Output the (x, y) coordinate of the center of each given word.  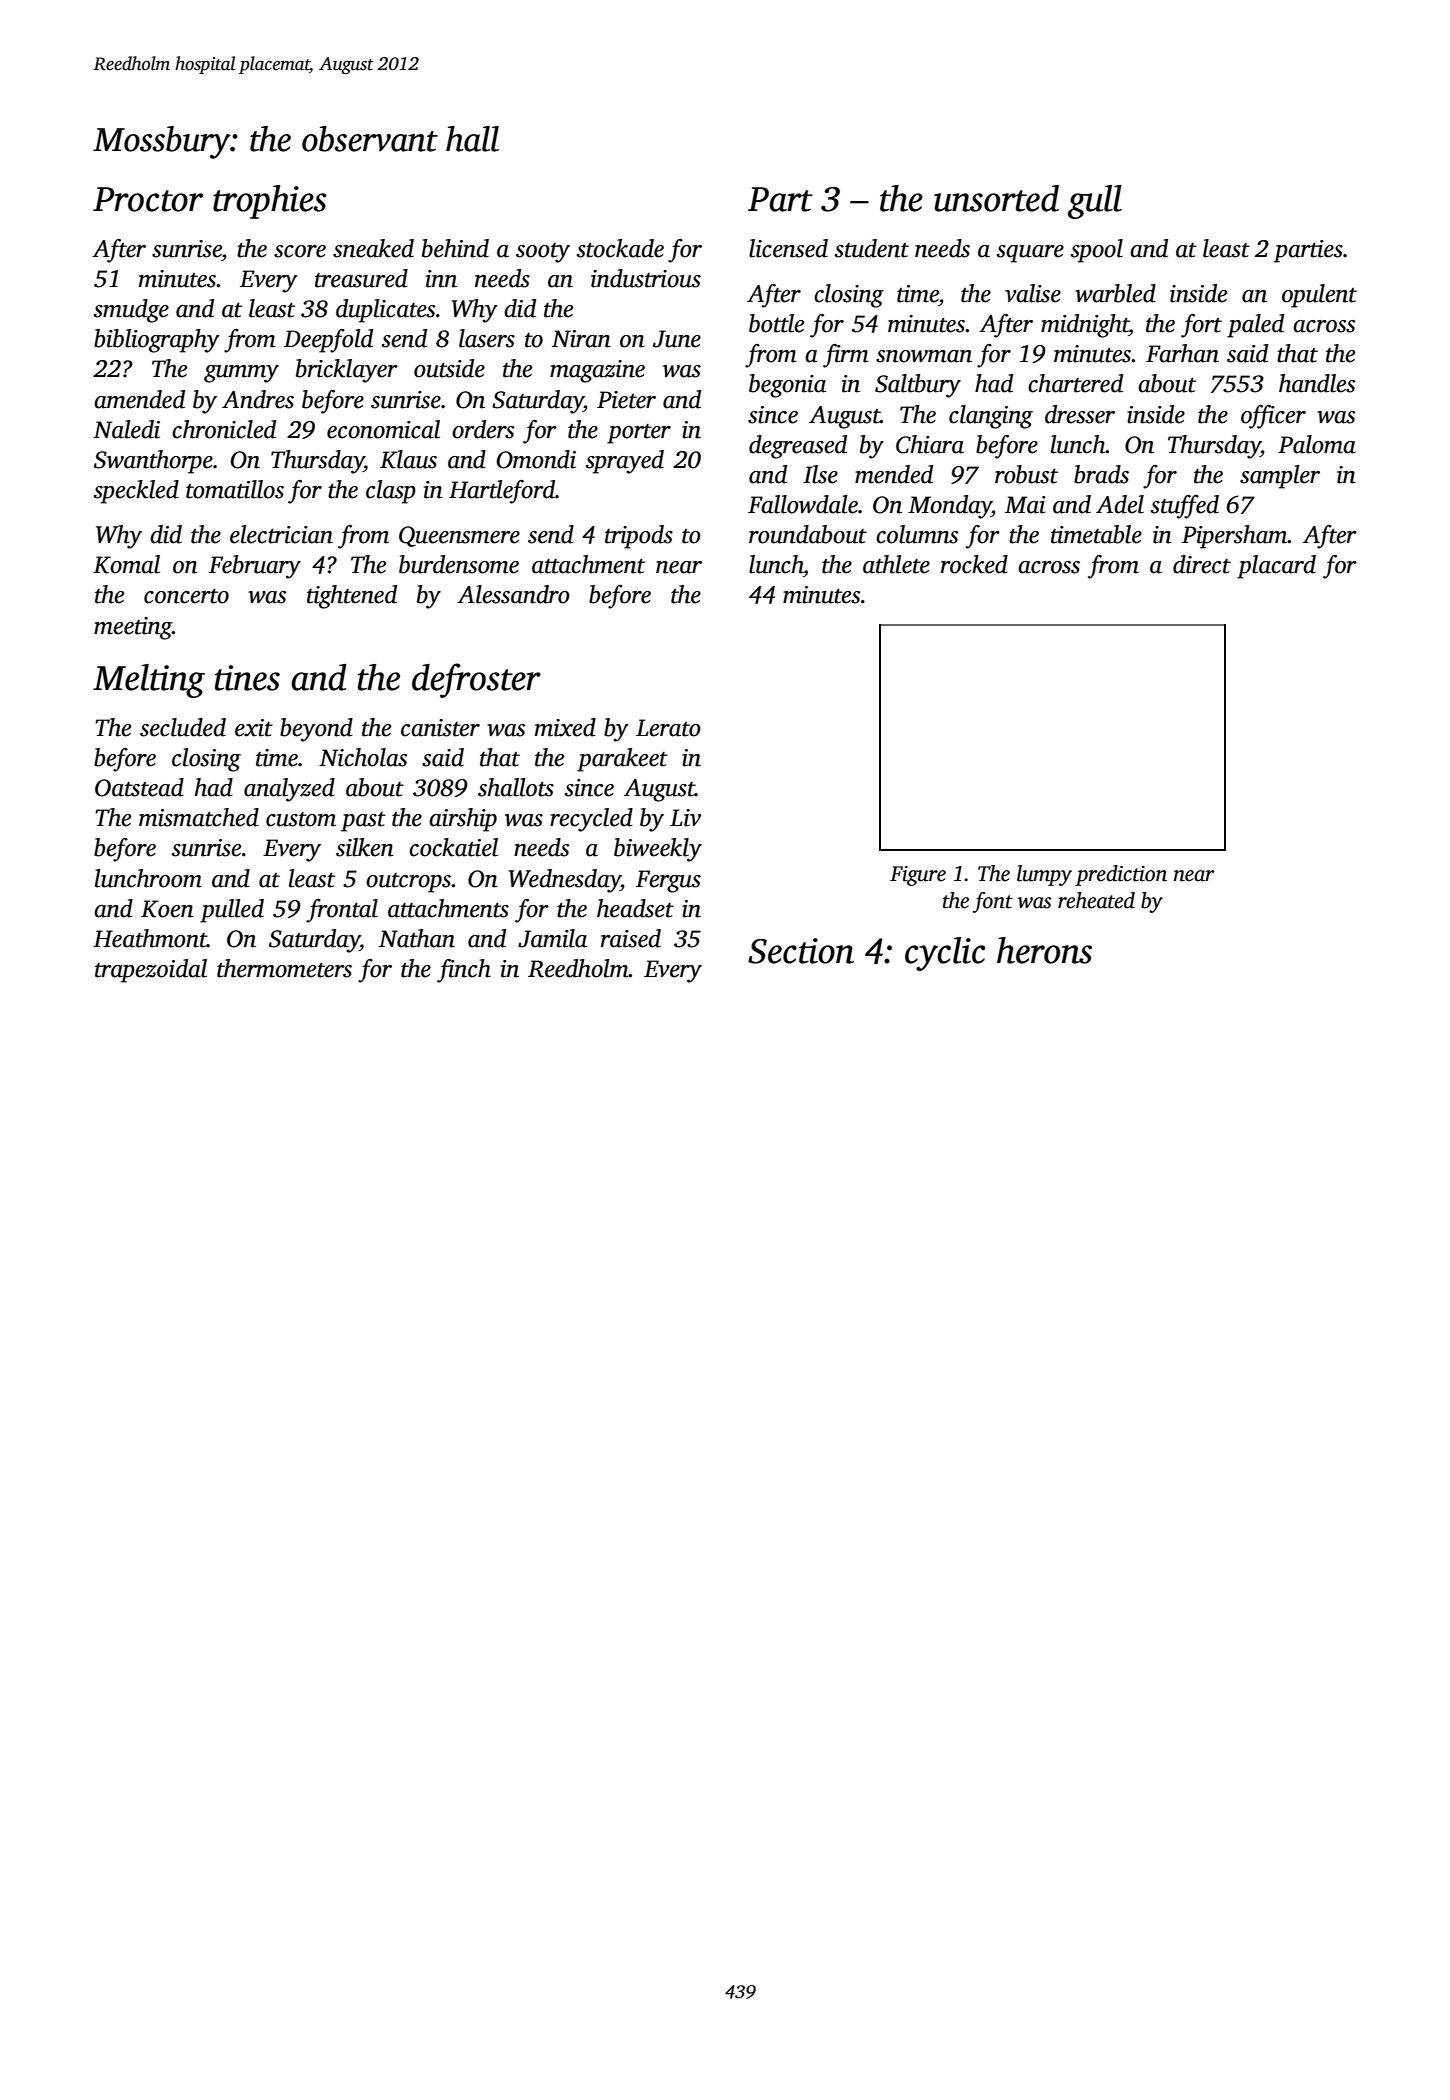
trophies (270, 202)
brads (1101, 474)
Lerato (668, 728)
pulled (232, 911)
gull (1095, 202)
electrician (281, 534)
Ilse (820, 474)
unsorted (996, 198)
